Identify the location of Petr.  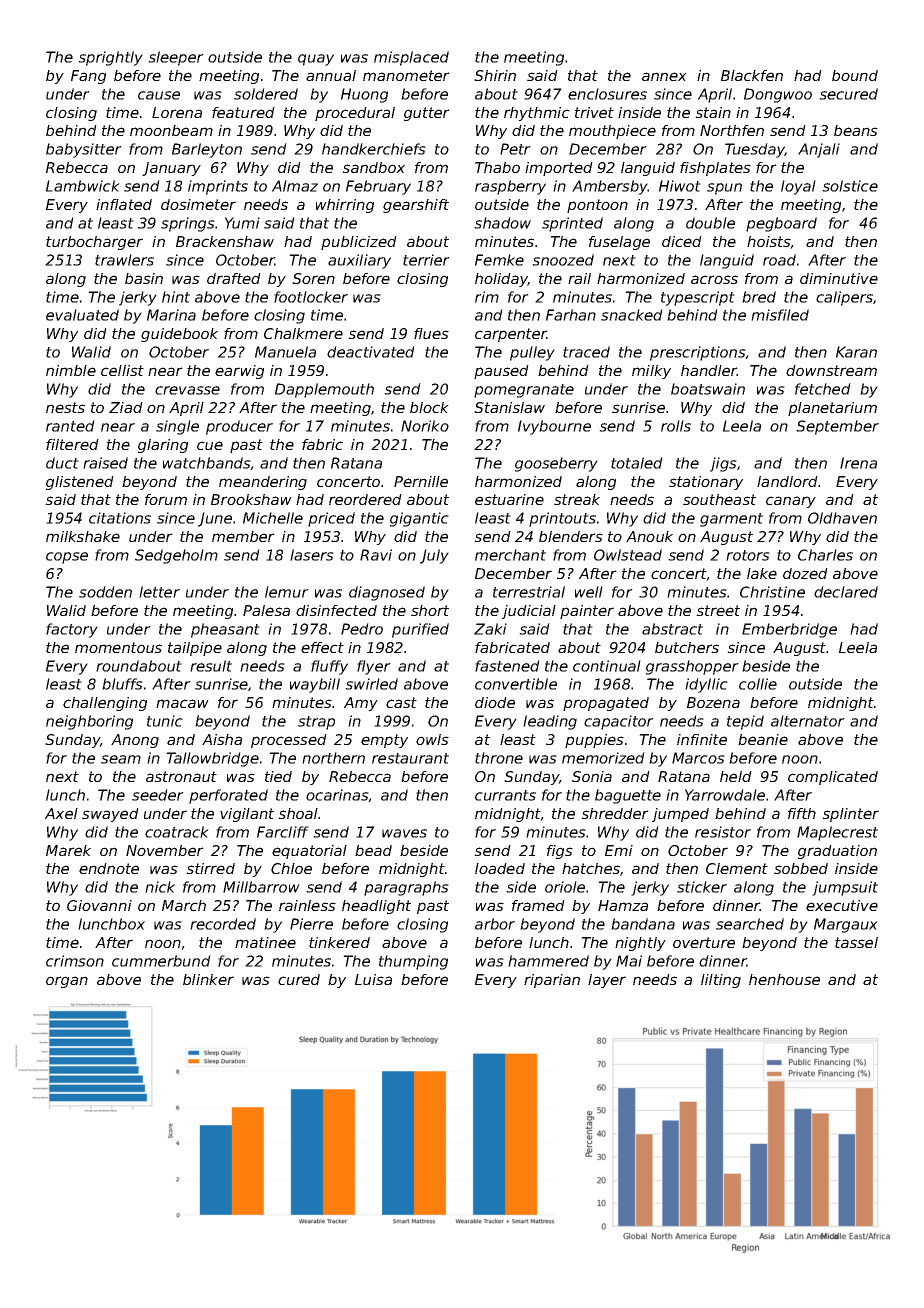
(515, 149).
